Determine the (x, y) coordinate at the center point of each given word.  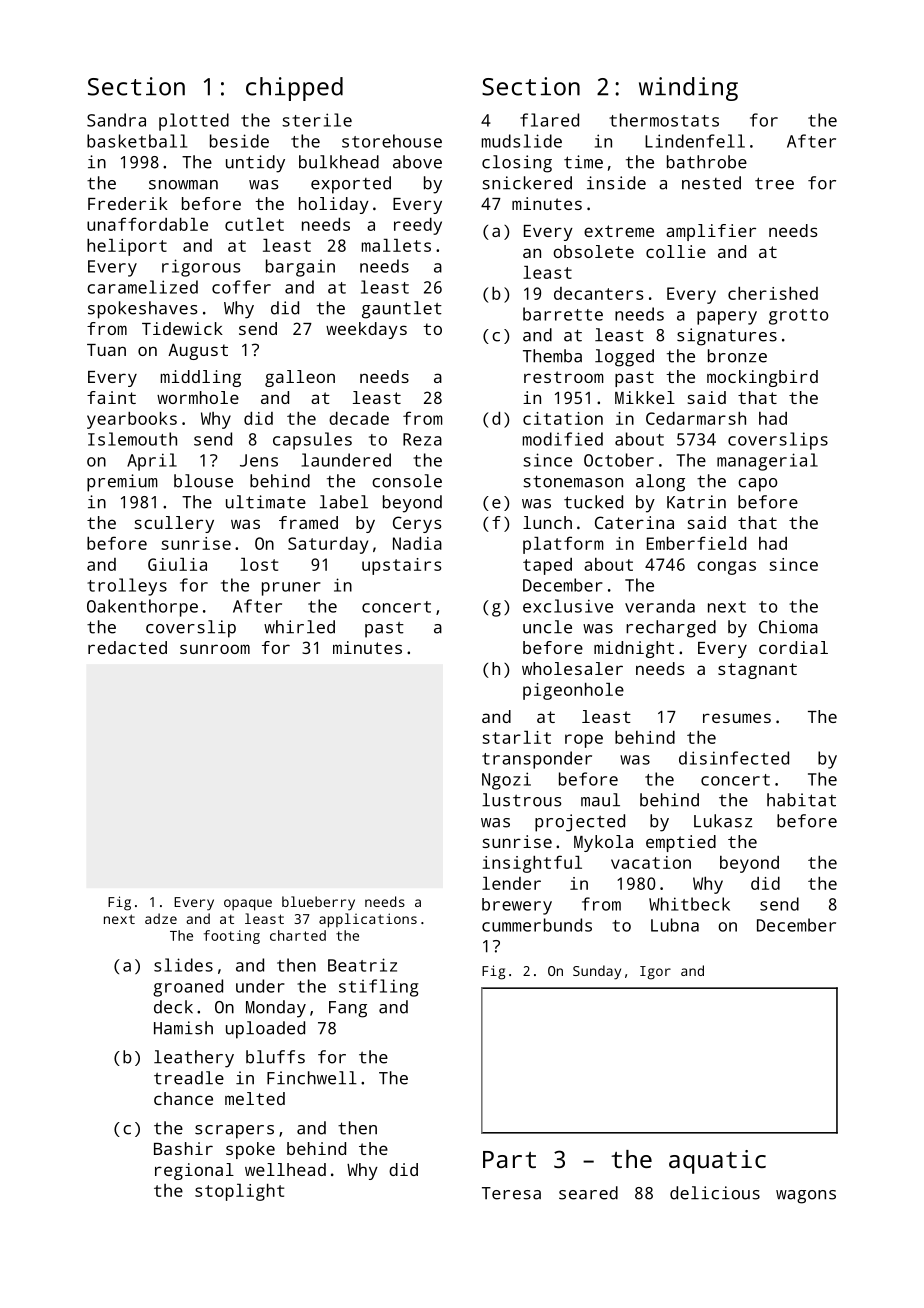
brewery (517, 906)
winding (688, 89)
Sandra (116, 120)
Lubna (675, 925)
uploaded (265, 1030)
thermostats (664, 120)
